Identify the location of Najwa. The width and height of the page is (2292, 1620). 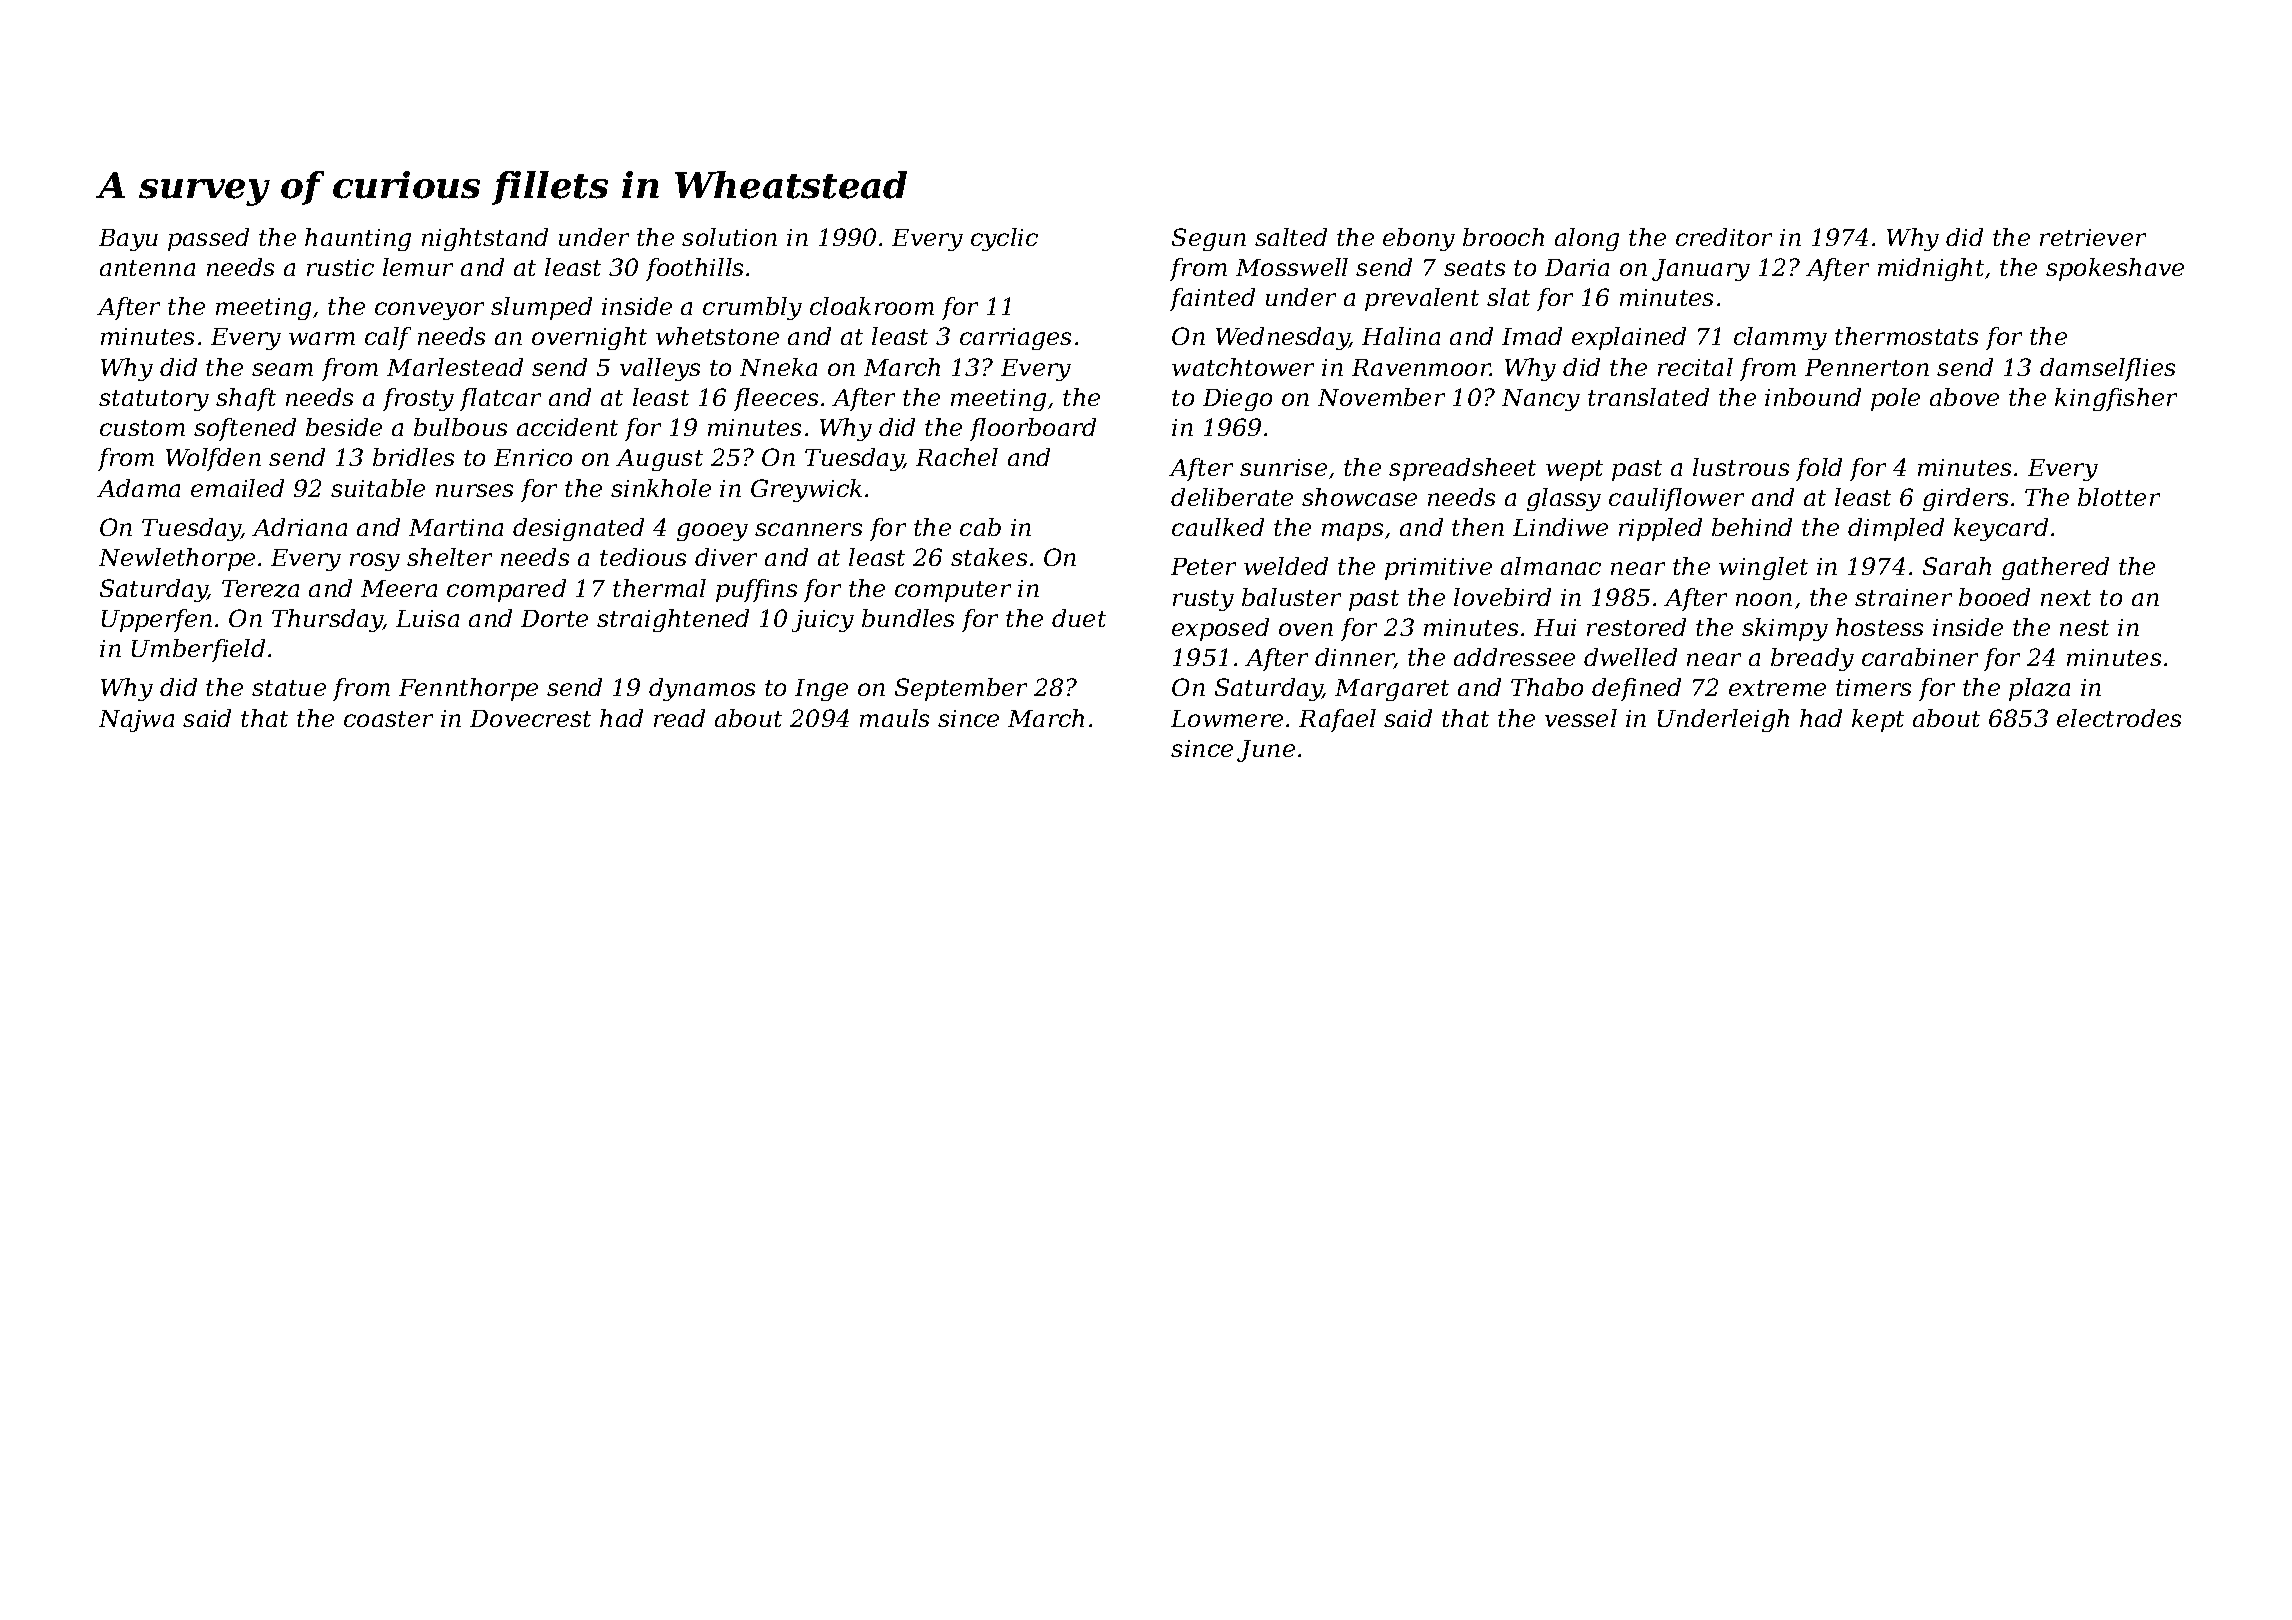
(136, 721).
